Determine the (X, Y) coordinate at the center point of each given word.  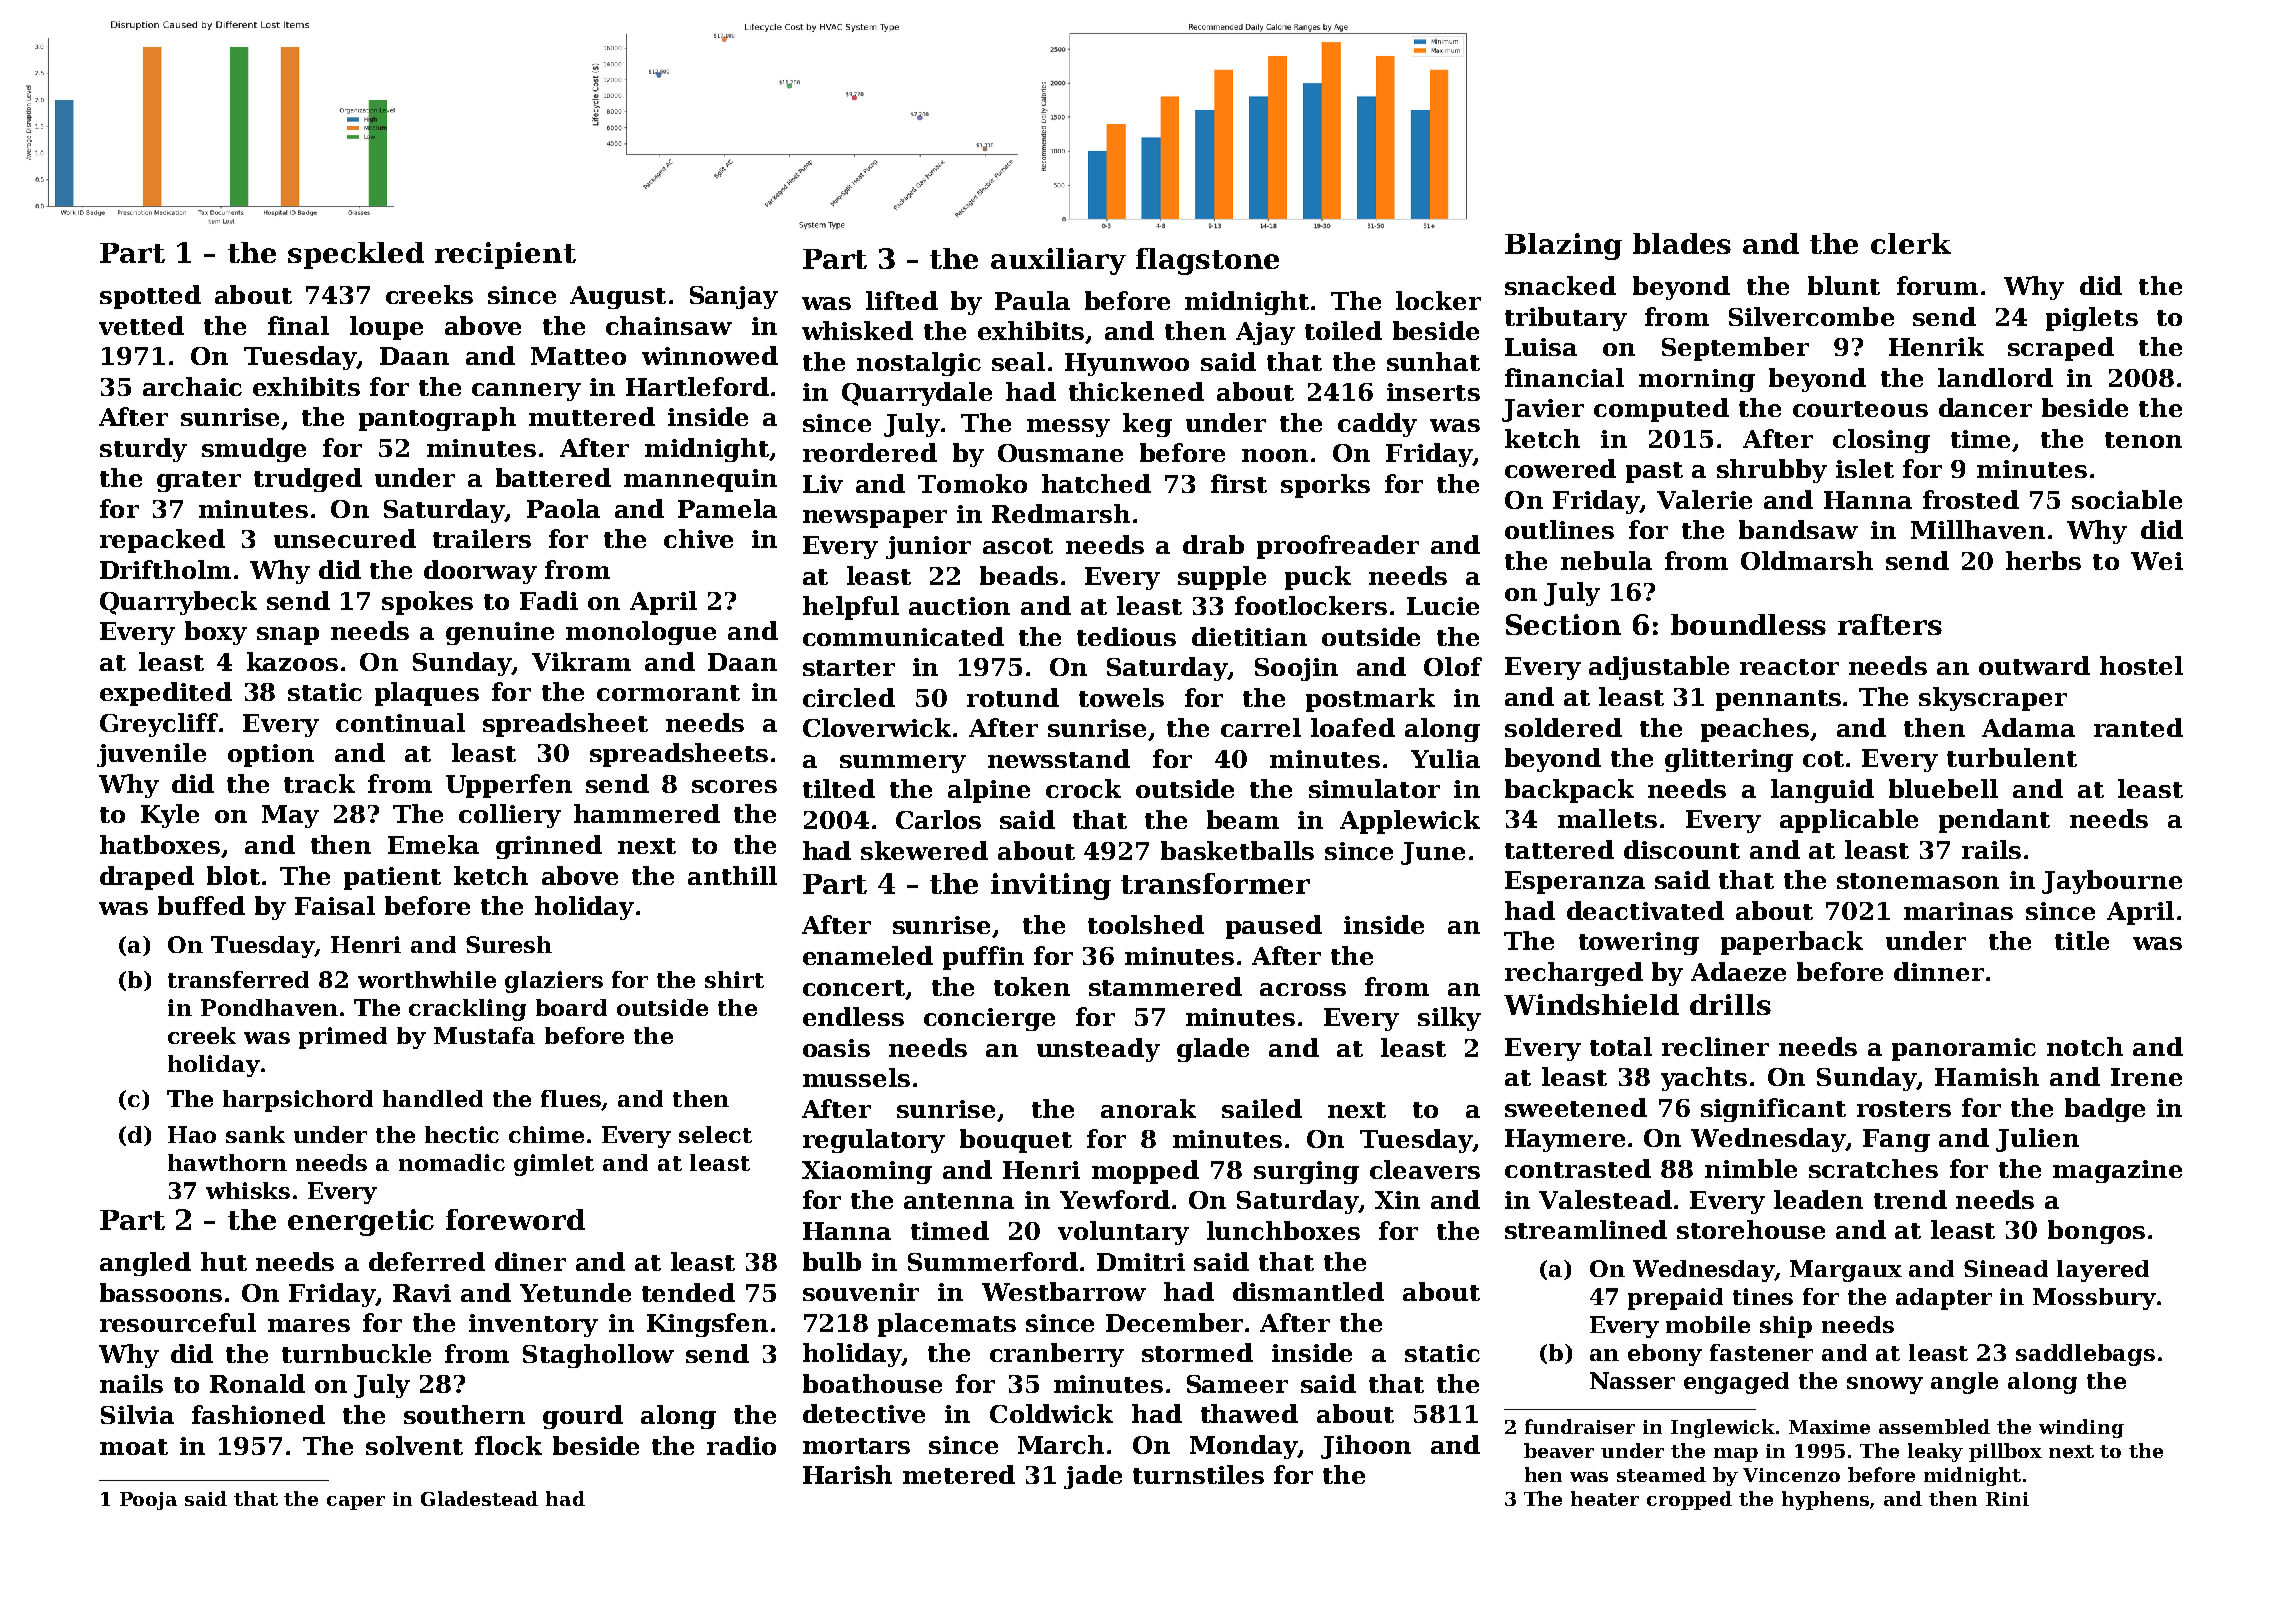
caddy (1377, 425)
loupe (386, 328)
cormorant (668, 693)
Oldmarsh (1807, 560)
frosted (1971, 499)
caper (356, 1503)
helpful (851, 608)
